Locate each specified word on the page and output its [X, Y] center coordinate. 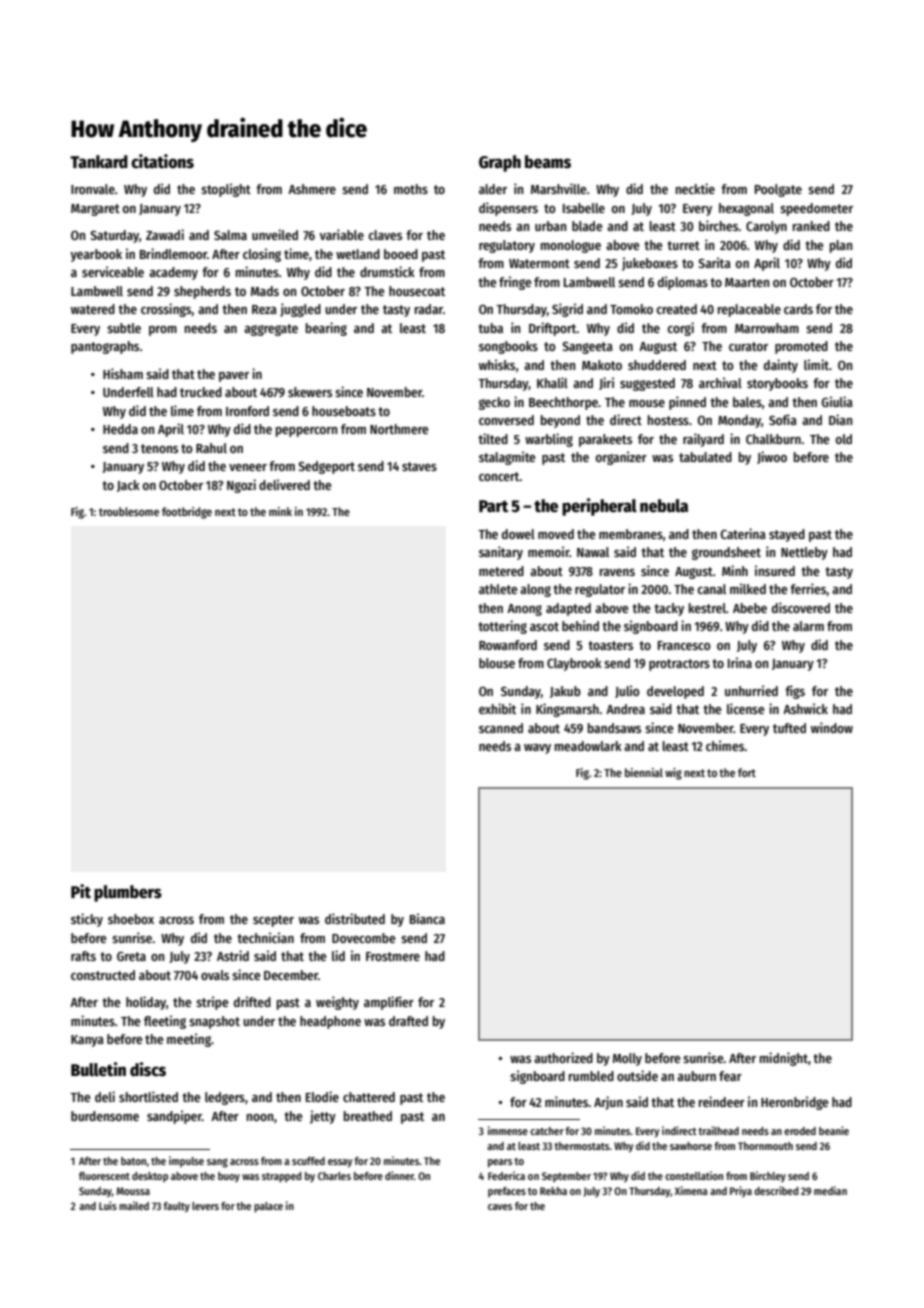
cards [798, 309]
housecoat [417, 291]
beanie [834, 1130]
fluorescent [104, 1176]
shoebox [131, 919]
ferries [808, 588]
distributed [355, 918]
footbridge [187, 513]
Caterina [743, 533]
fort [747, 772]
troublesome [129, 511]
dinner [399, 1175]
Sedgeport [326, 467]
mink [280, 511]
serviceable [113, 271]
